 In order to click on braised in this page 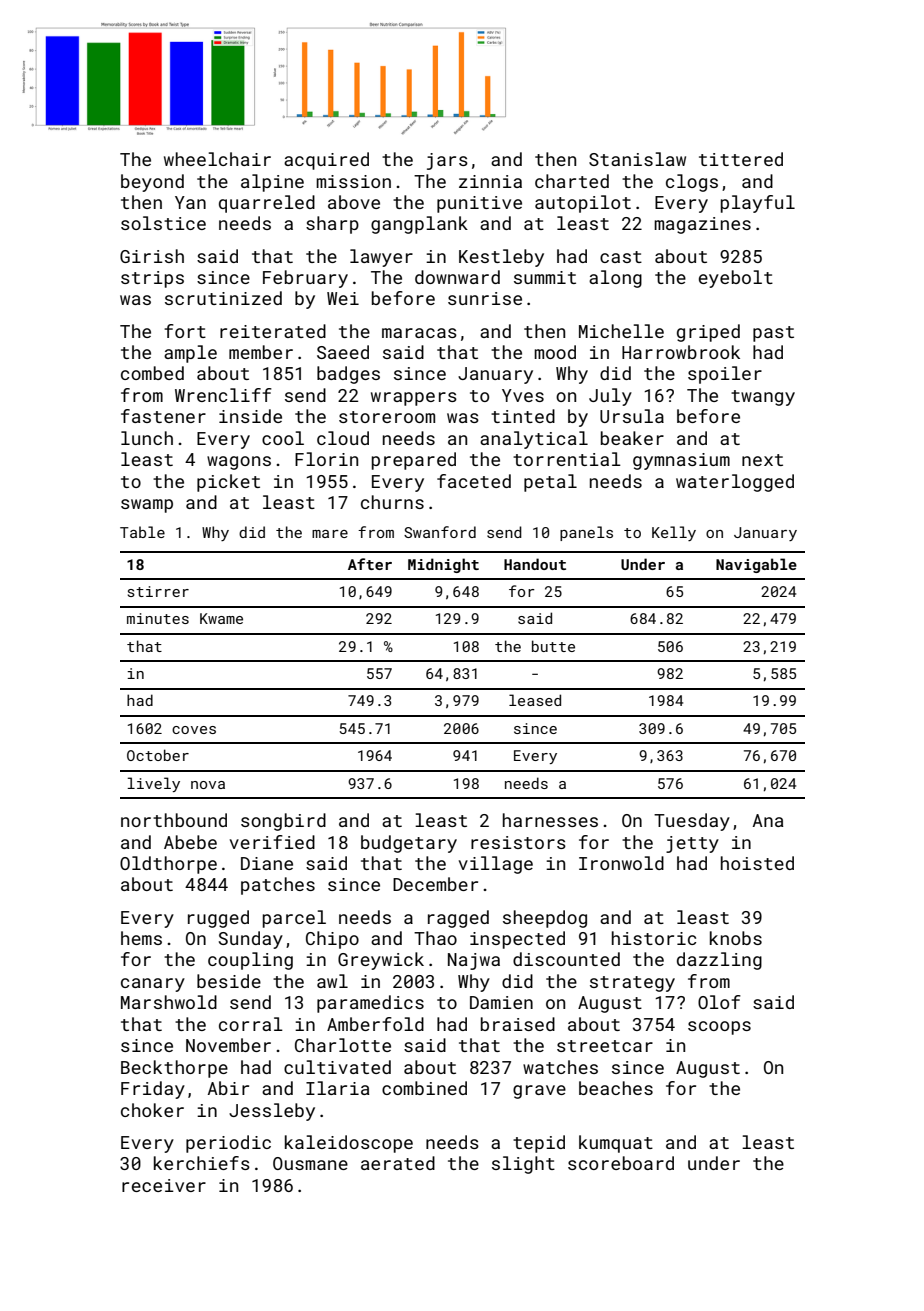, I will do `click(518, 1024)`.
